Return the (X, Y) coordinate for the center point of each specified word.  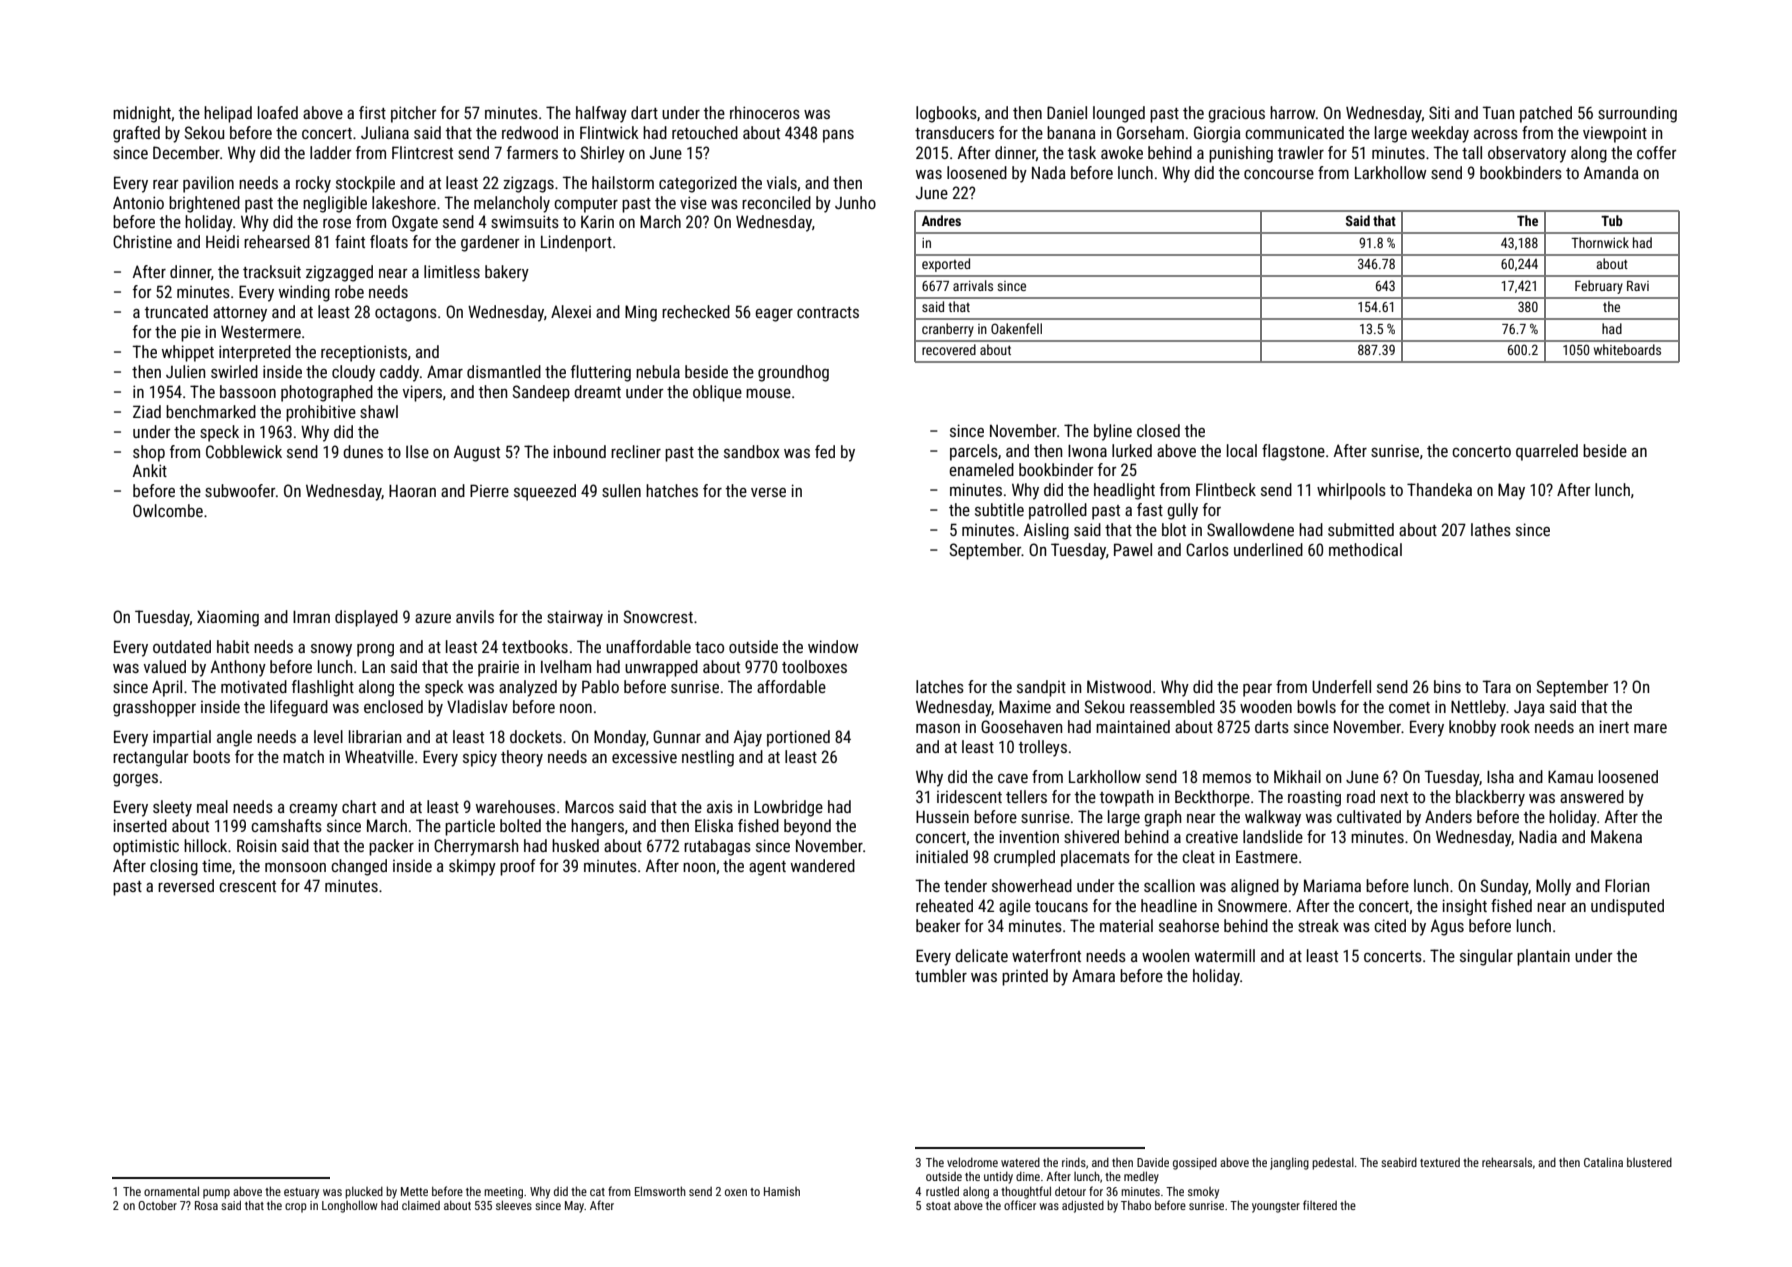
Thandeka (1439, 489)
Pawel (1133, 549)
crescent (247, 886)
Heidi (222, 241)
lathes (1491, 529)
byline (1113, 432)
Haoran (412, 491)
